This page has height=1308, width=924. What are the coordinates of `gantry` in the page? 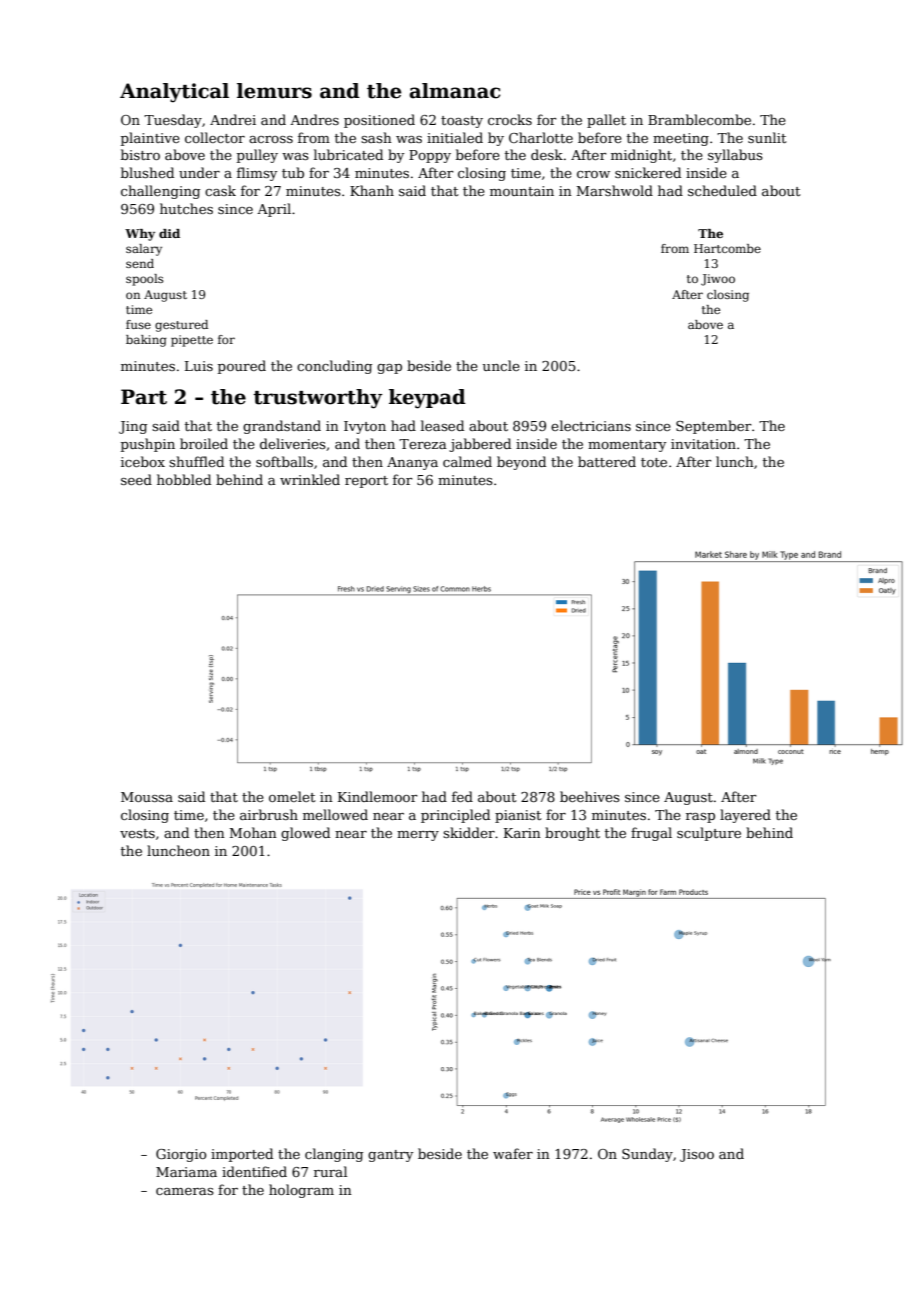 It's located at (390, 1156).
